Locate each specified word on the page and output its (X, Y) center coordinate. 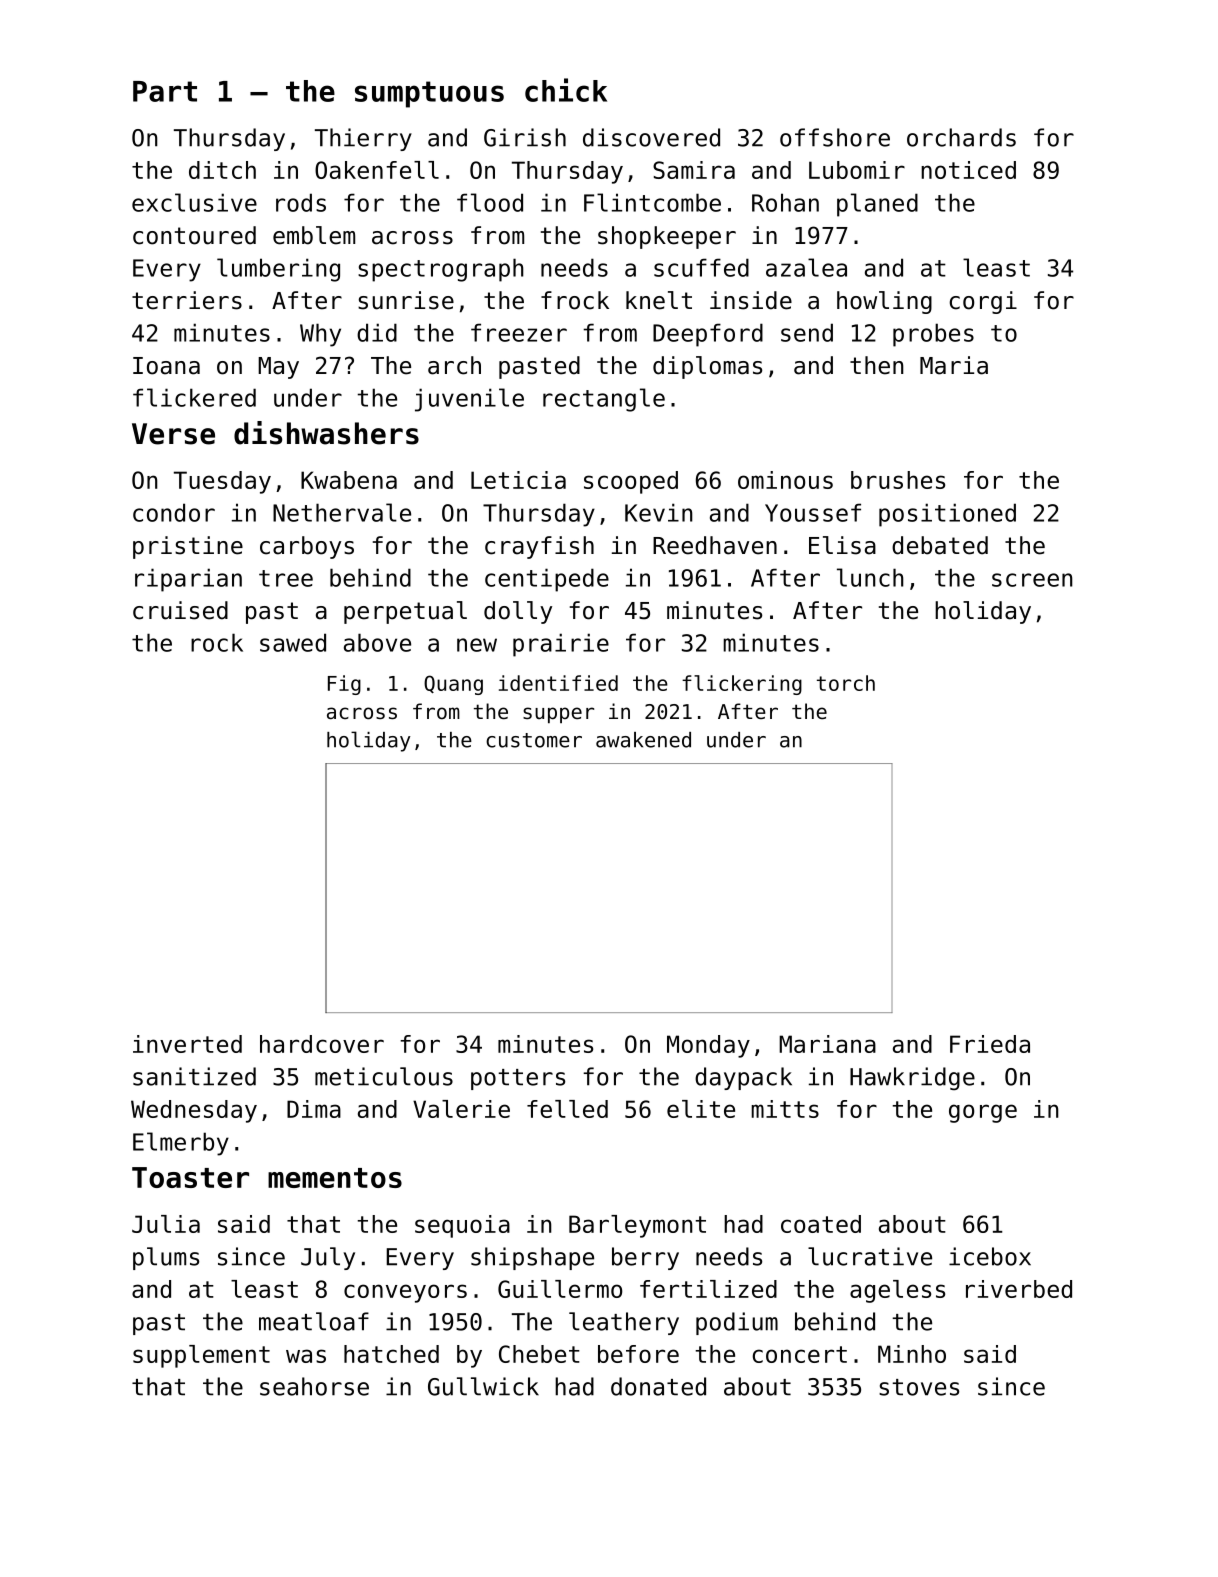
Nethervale (342, 512)
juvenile (469, 400)
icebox (990, 1256)
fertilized (708, 1289)
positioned (947, 515)
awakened (643, 740)
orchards (961, 137)
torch (846, 683)
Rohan (785, 202)
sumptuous (429, 94)
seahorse (314, 1386)
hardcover (322, 1044)
